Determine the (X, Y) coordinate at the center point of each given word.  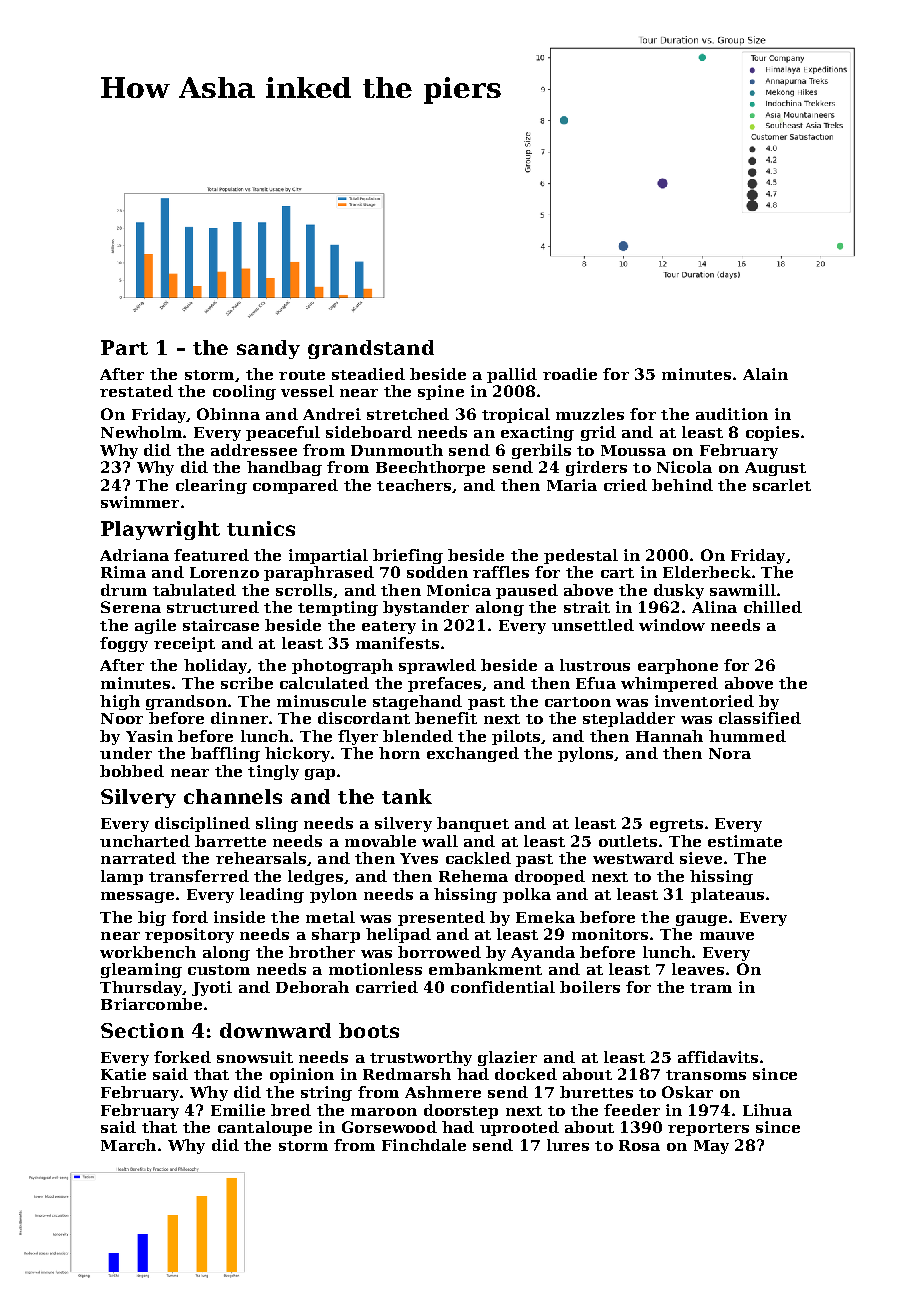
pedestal (581, 556)
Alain (765, 374)
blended (418, 736)
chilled (773, 607)
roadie (570, 374)
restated (136, 391)
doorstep (461, 1111)
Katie (123, 1074)
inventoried (704, 701)
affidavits (718, 1057)
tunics (261, 528)
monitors (610, 934)
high (120, 702)
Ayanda (543, 953)
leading (272, 895)
